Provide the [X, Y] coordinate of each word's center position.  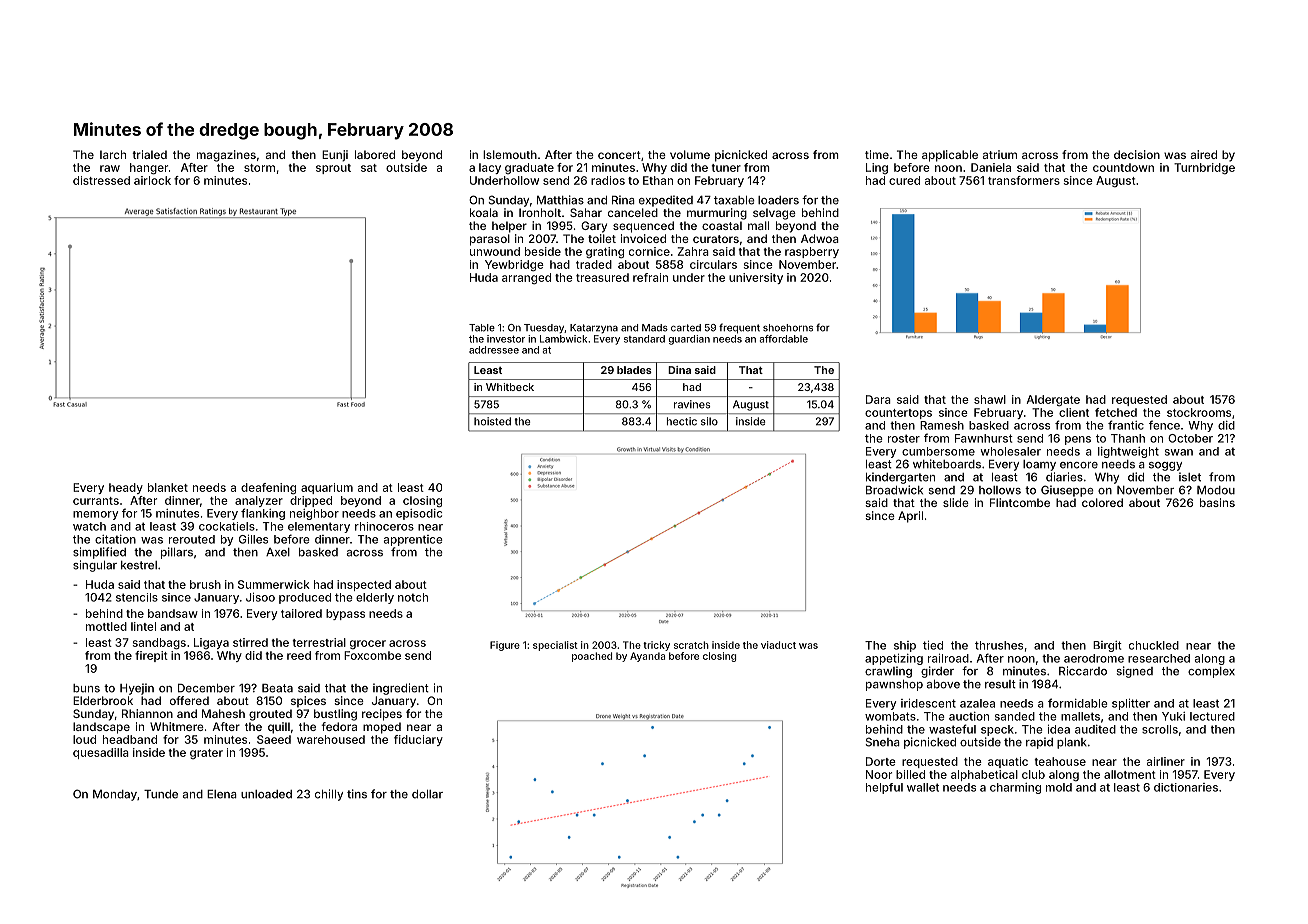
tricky [656, 646]
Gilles [253, 539]
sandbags [159, 644]
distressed [101, 180]
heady [126, 488]
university [756, 278]
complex [1211, 672]
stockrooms [1199, 412]
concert [619, 155]
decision [1137, 154]
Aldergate [1053, 400]
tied [933, 645]
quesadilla [101, 753]
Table [482, 328]
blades [634, 370]
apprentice [413, 540]
